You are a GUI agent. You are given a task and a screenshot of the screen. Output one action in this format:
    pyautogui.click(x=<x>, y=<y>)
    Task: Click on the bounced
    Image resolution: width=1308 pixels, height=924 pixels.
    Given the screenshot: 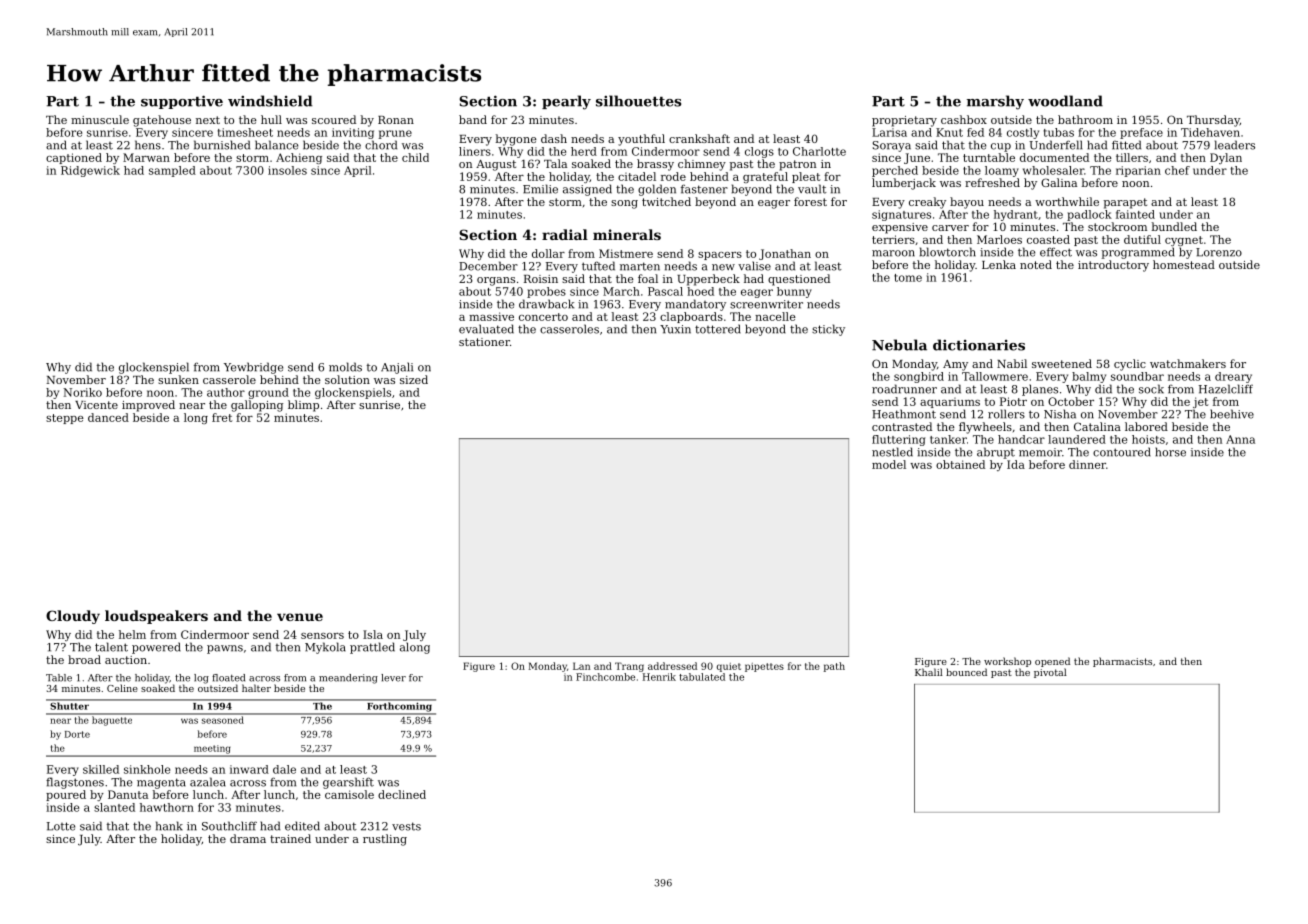 What is the action you would take?
    pyautogui.click(x=966, y=672)
